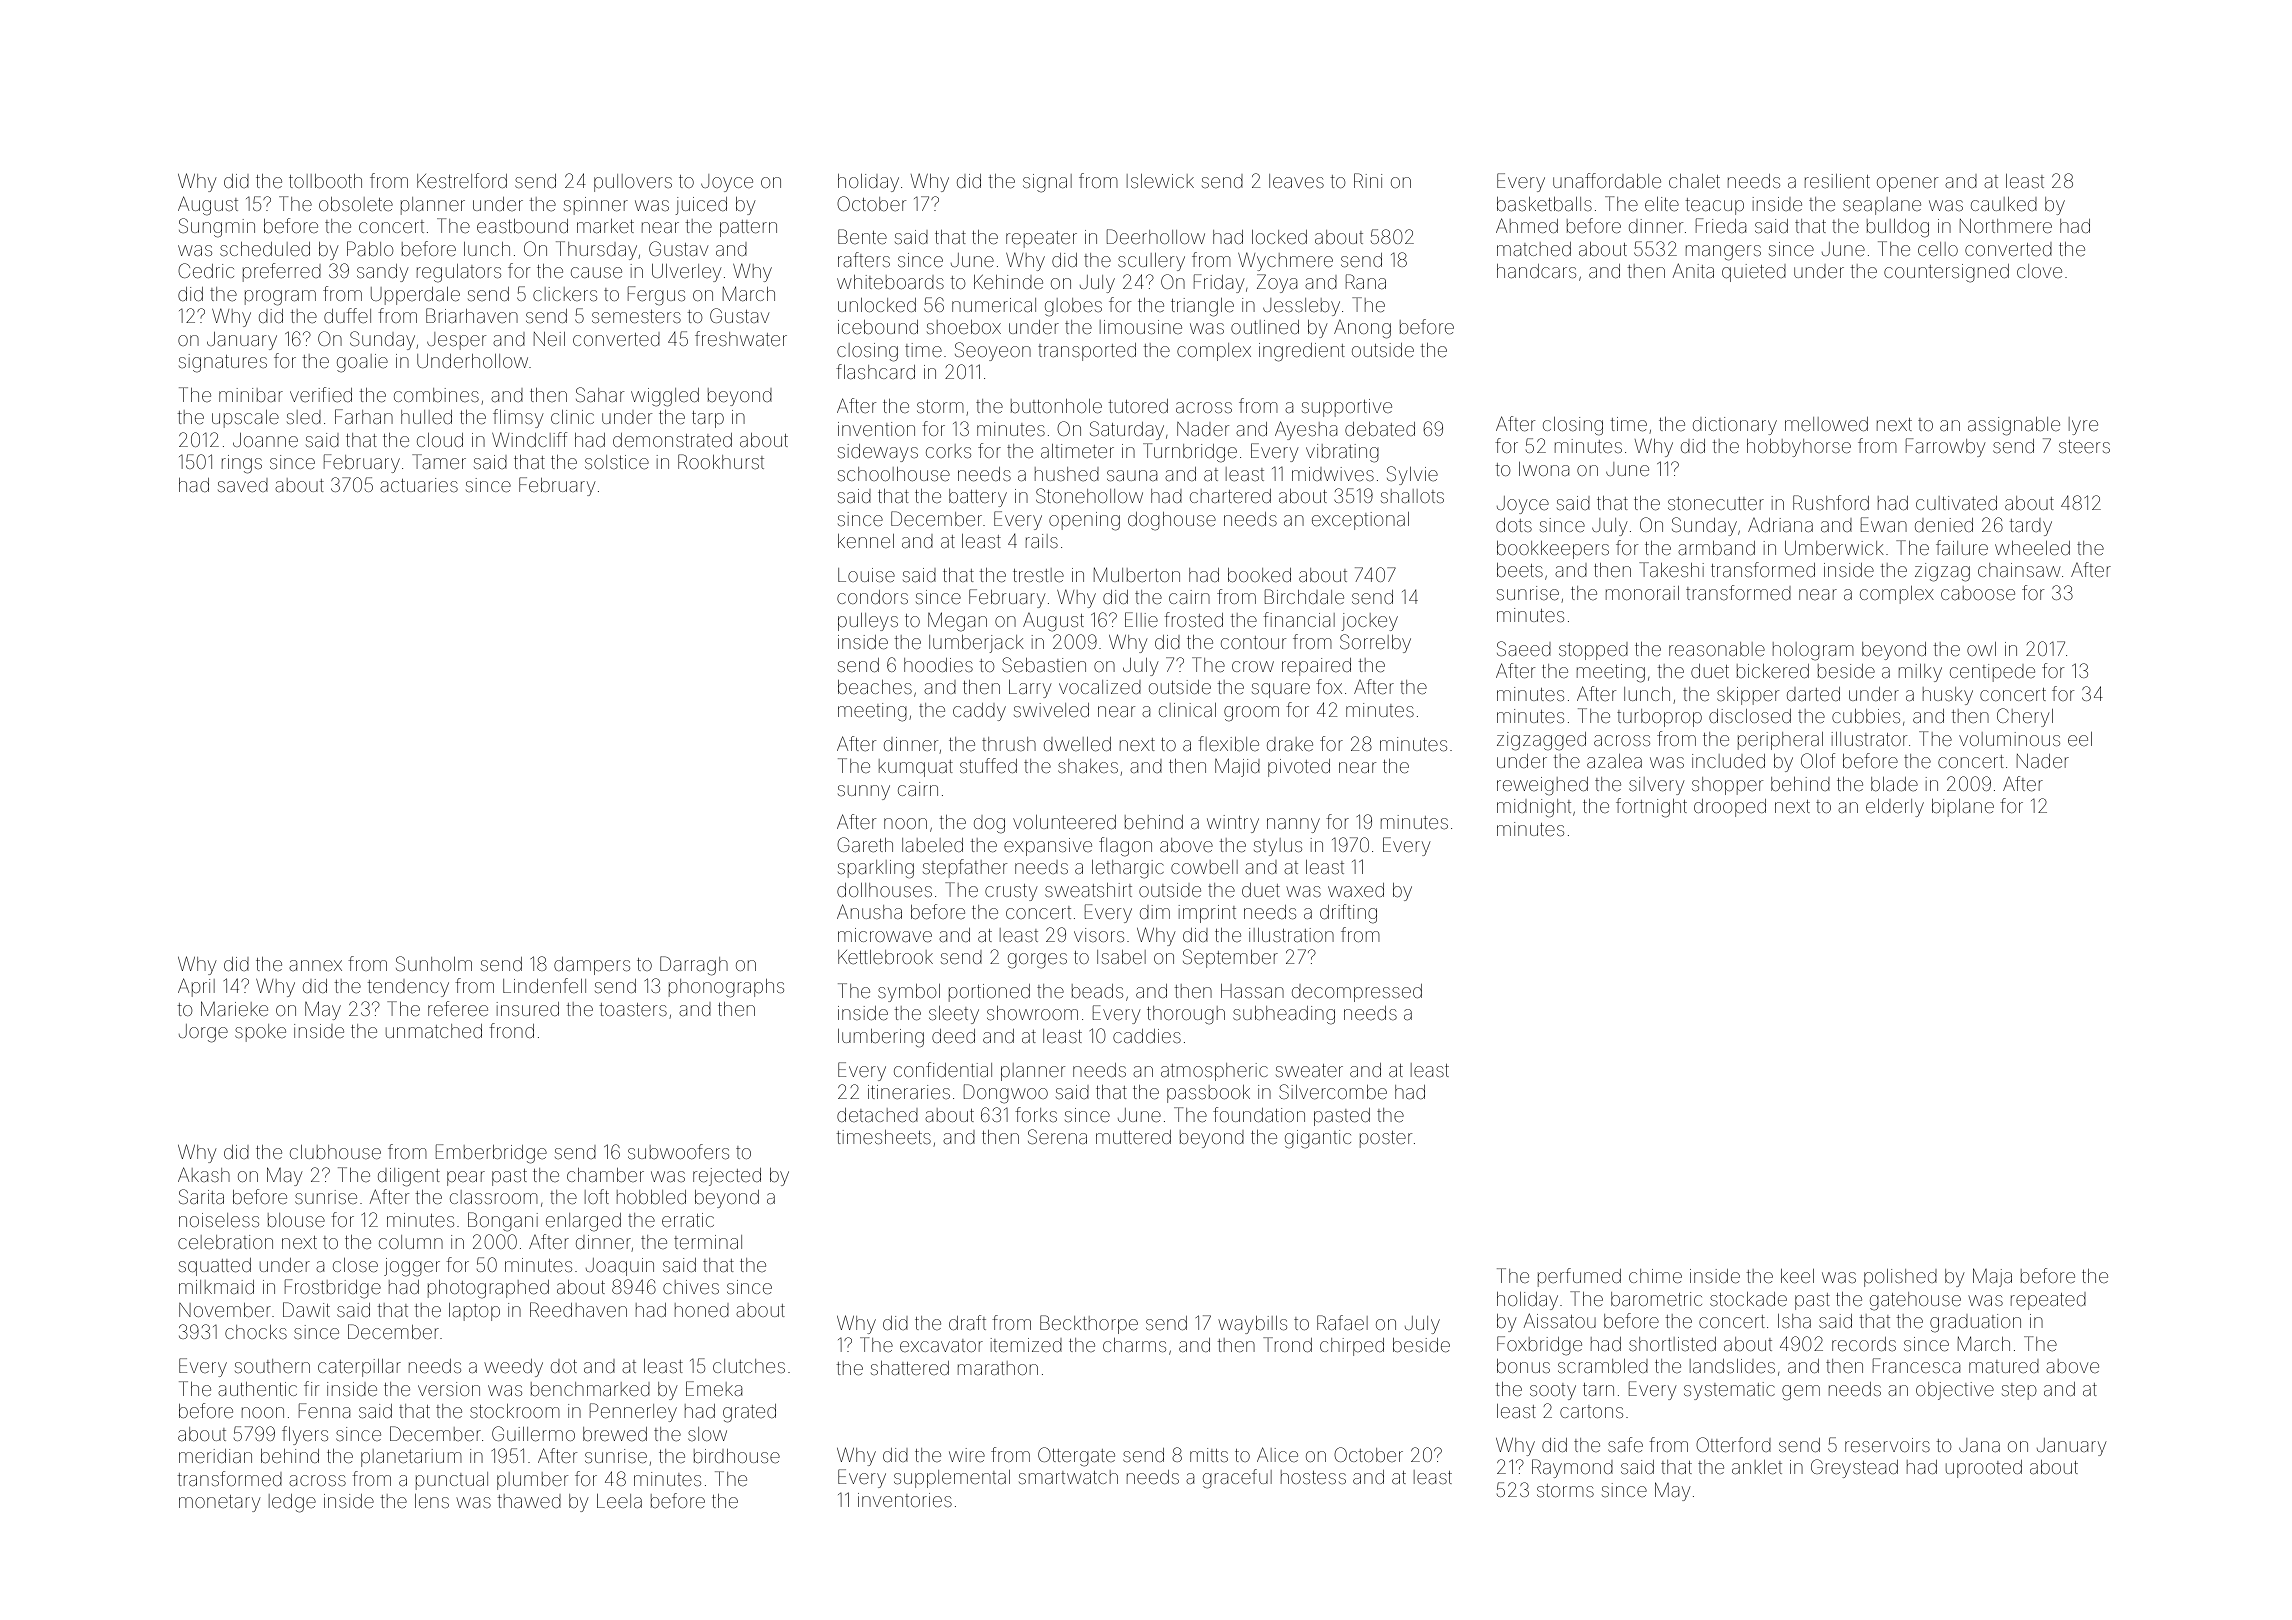 The height and width of the screenshot is (1620, 2292). I want to click on column, so click(411, 1242).
